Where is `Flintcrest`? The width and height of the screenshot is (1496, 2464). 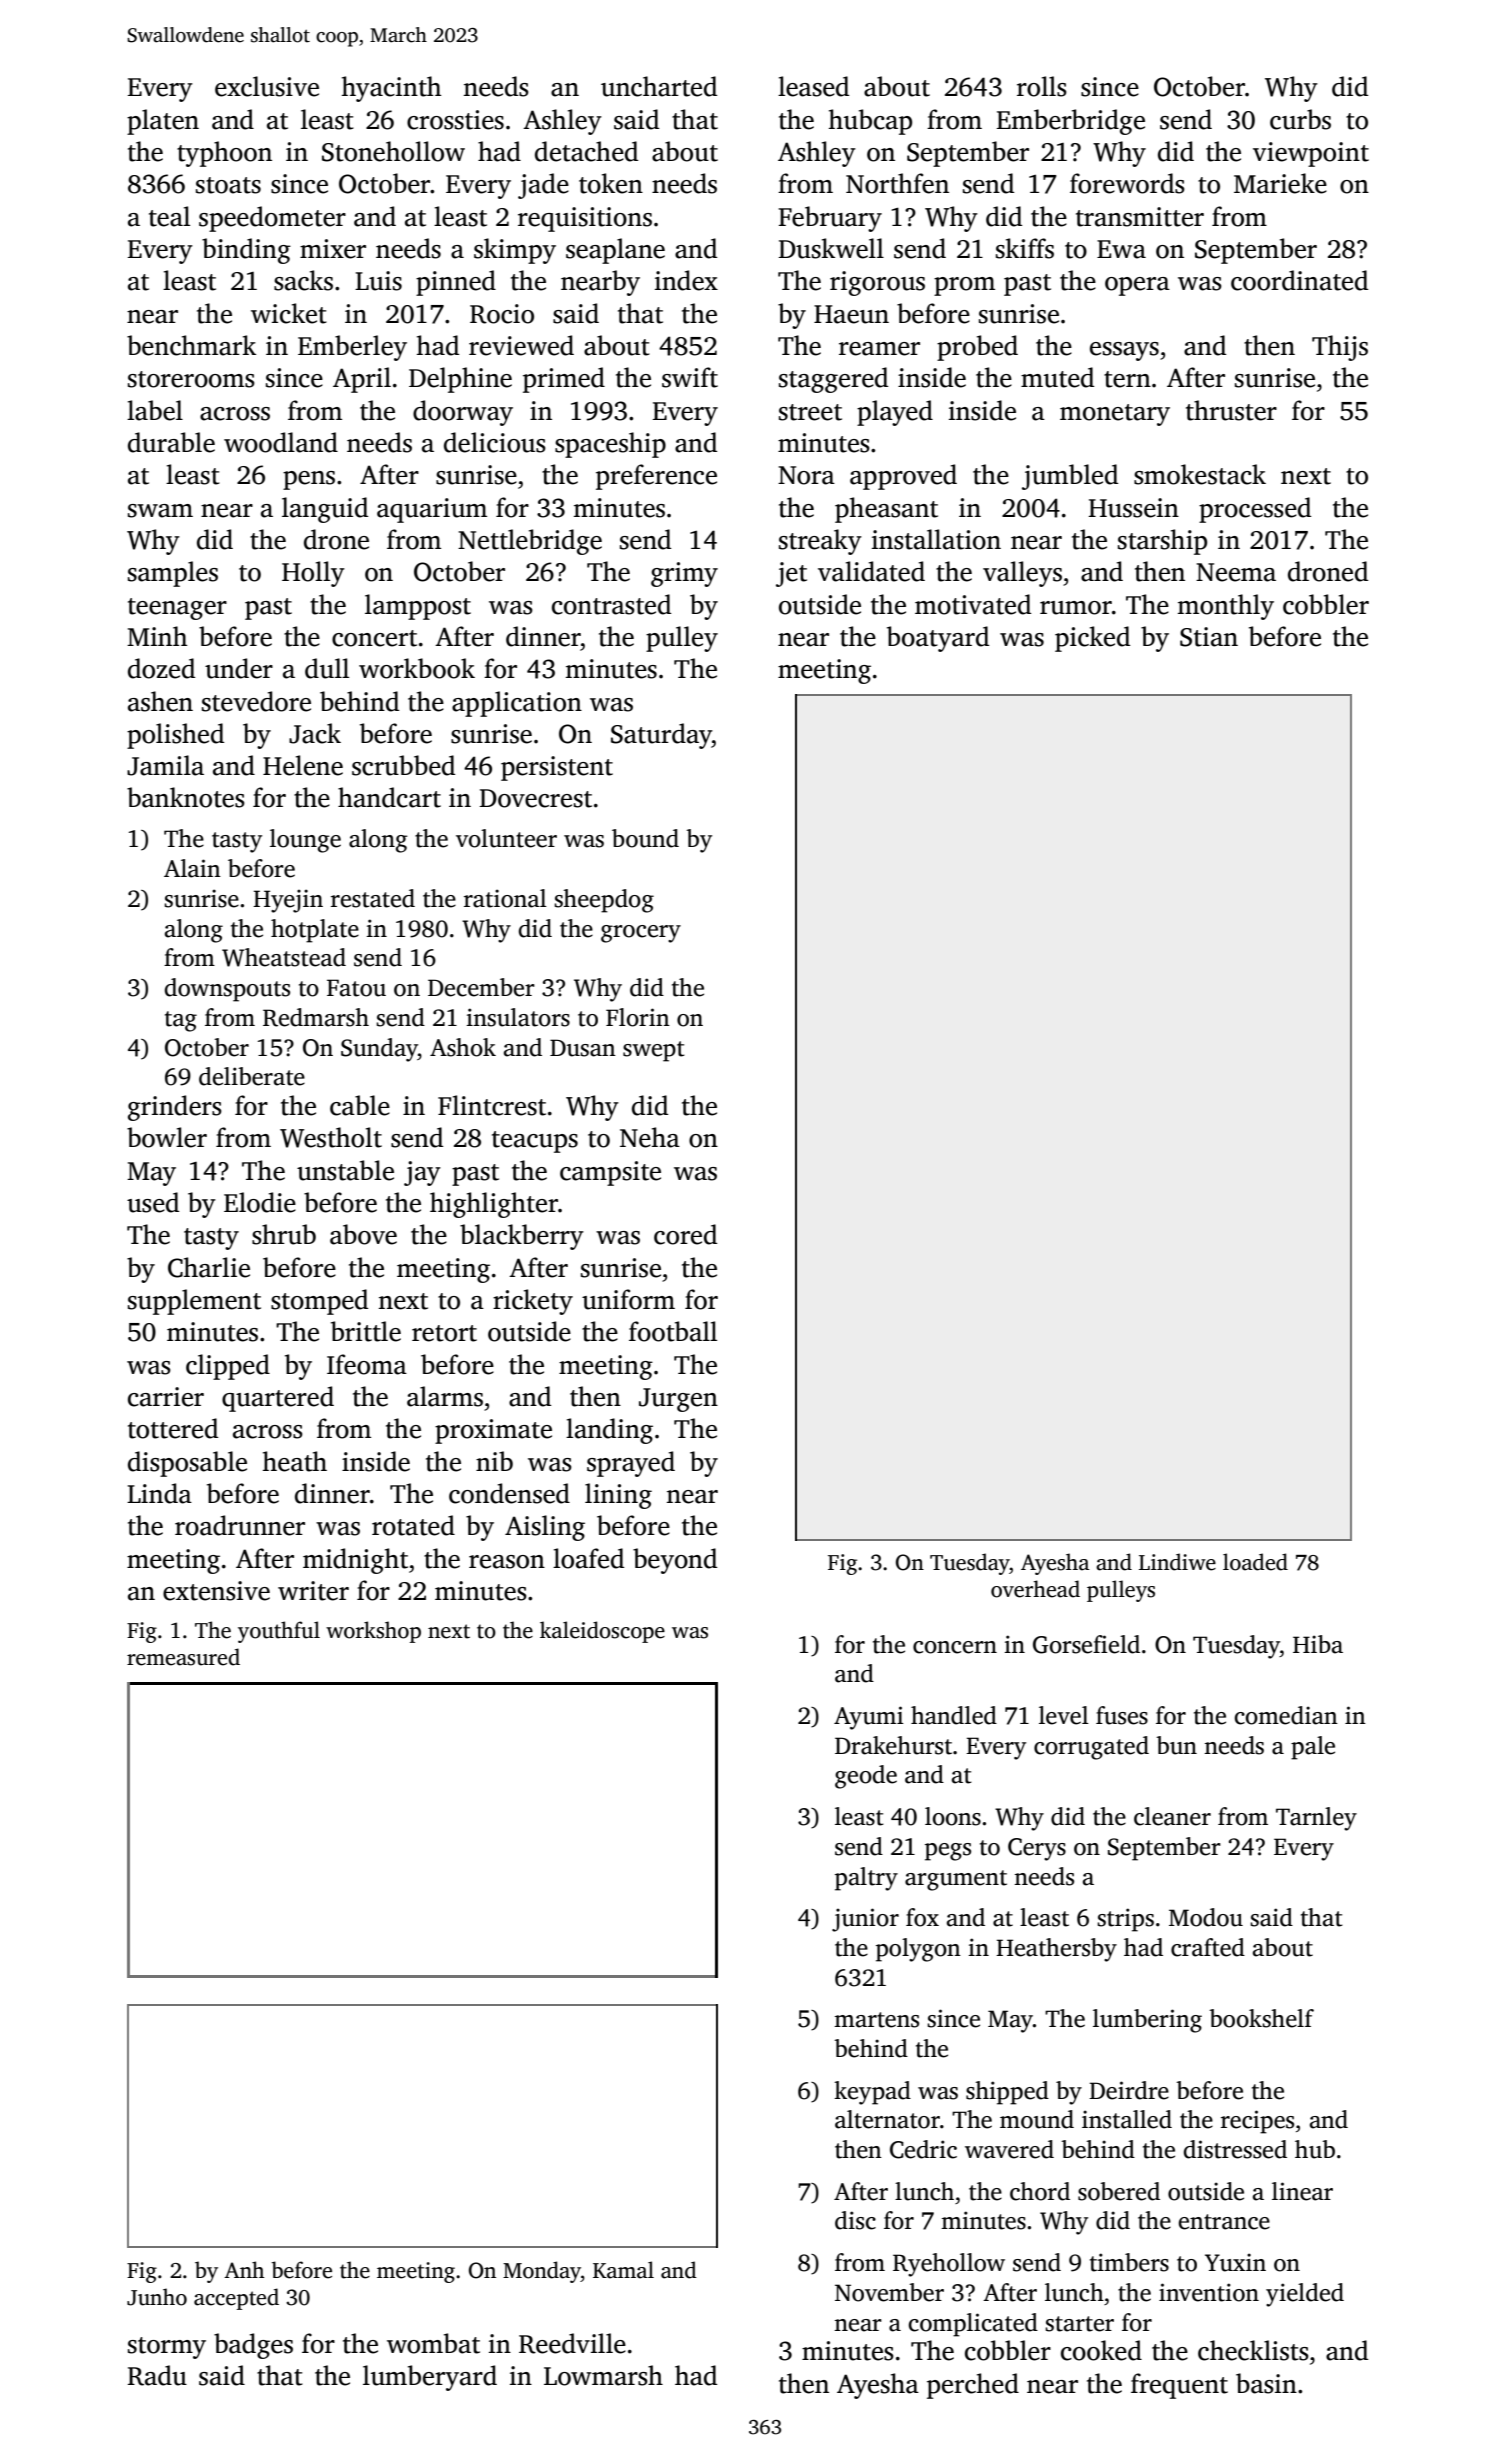
Flintcrest is located at coordinates (492, 1105).
